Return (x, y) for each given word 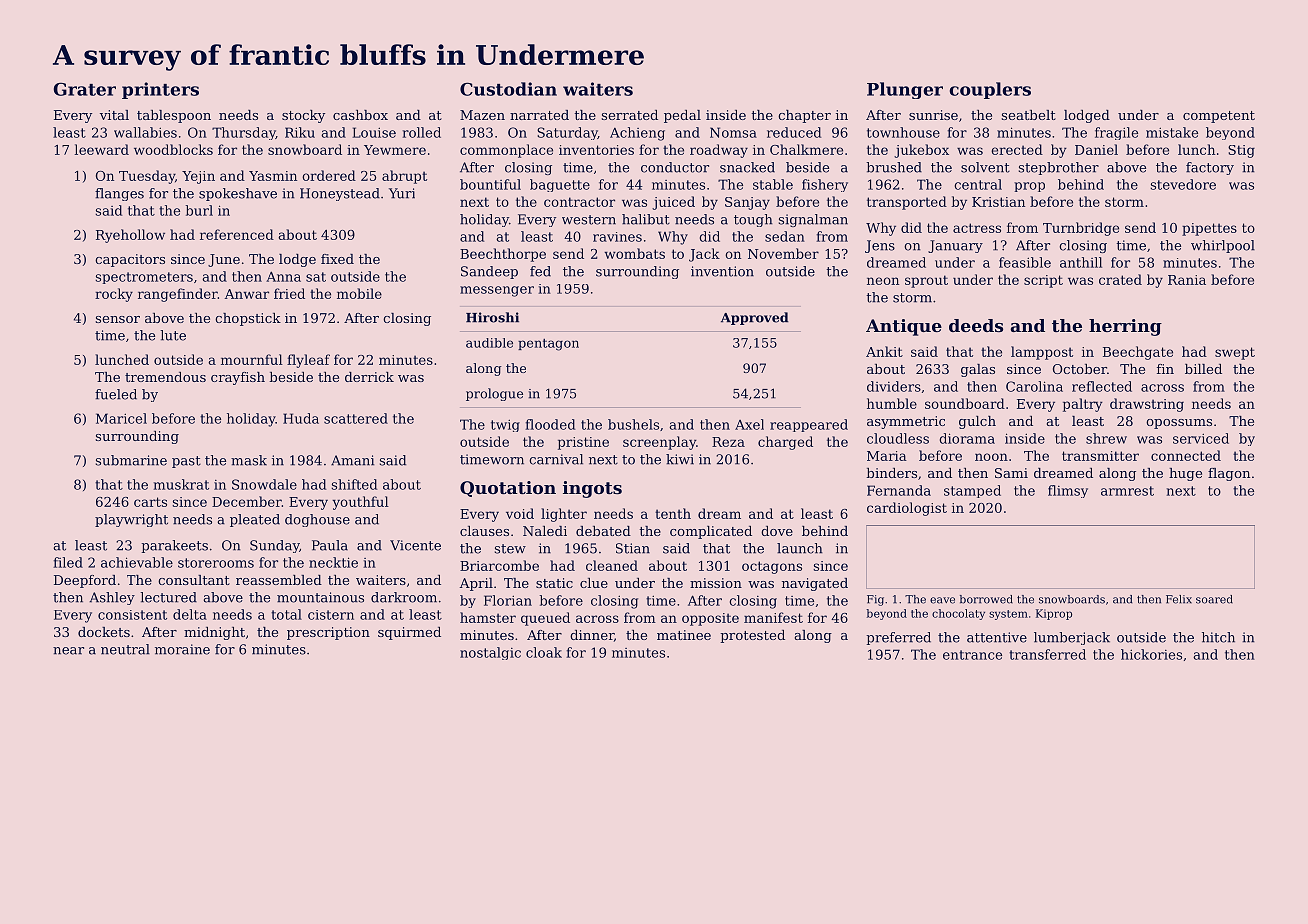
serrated (630, 115)
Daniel (1096, 149)
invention (722, 271)
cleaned (612, 565)
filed (68, 562)
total (286, 614)
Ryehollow (130, 236)
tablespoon (174, 116)
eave (942, 600)
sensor (118, 319)
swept (1235, 353)
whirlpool (1223, 246)
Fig (875, 600)
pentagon (548, 345)
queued (545, 619)
